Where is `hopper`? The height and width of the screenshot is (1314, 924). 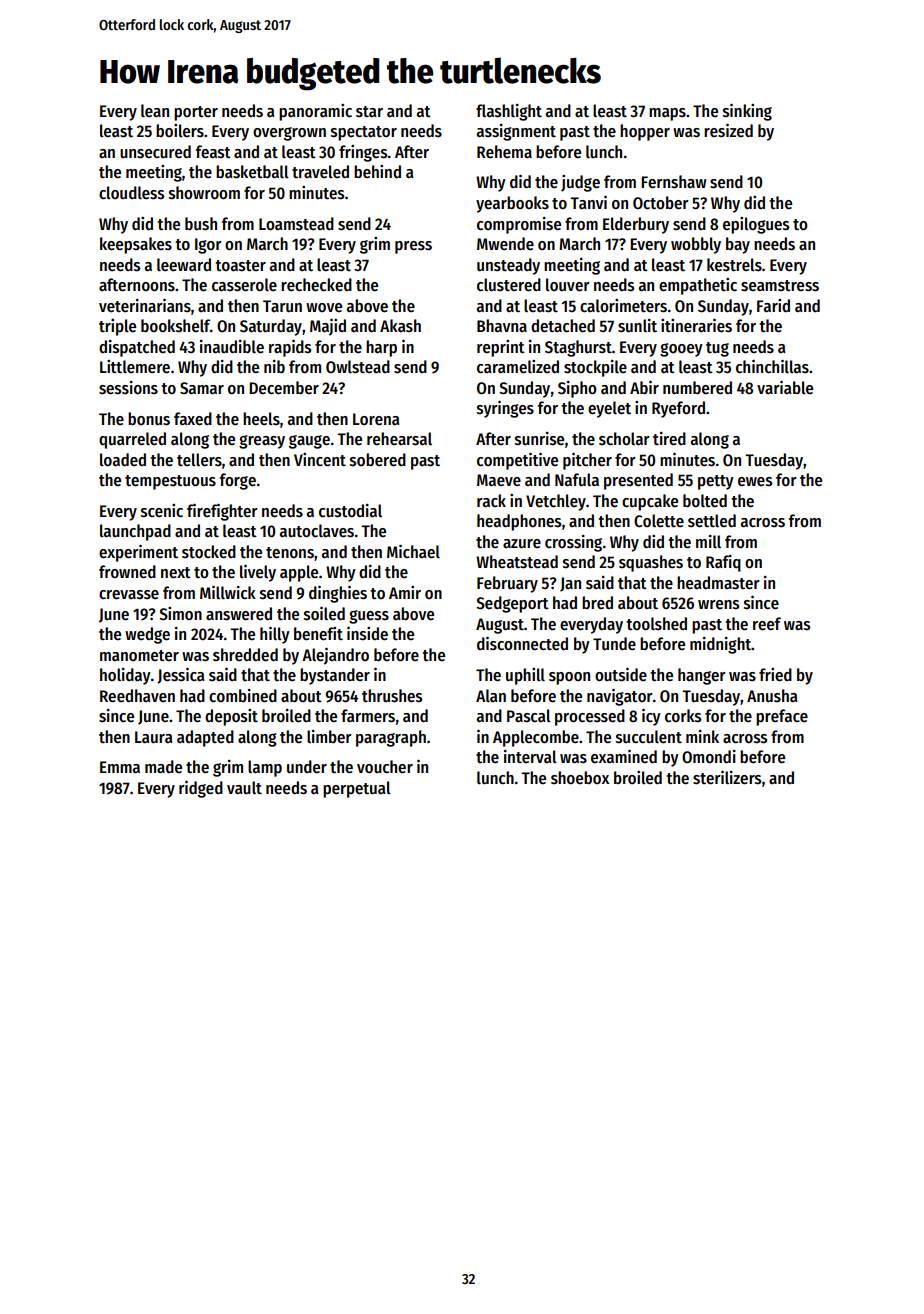
hopper is located at coordinates (645, 132).
